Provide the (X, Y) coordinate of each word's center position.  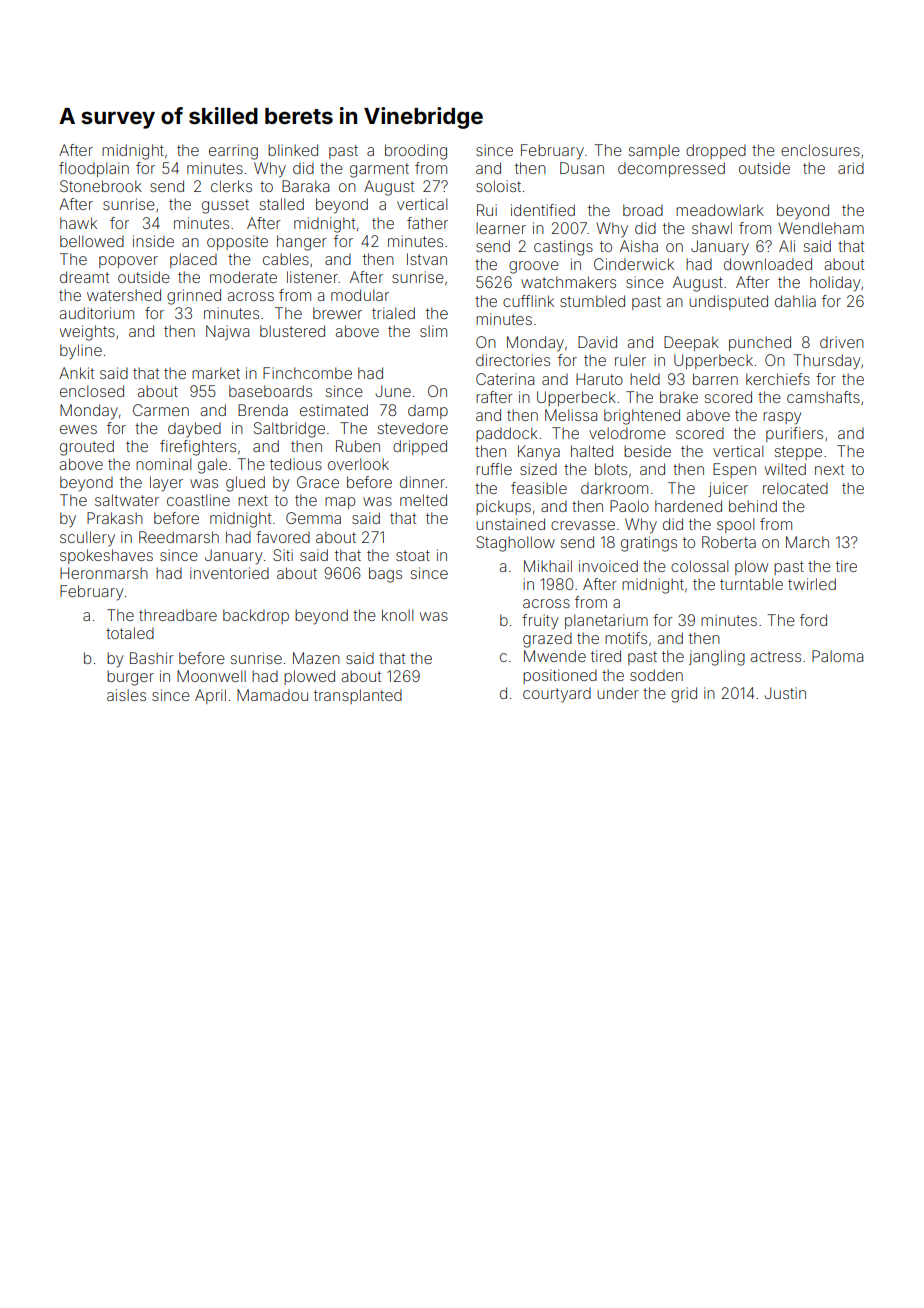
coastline (198, 500)
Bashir (152, 658)
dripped (420, 447)
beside (647, 451)
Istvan (427, 259)
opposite (237, 242)
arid (851, 168)
